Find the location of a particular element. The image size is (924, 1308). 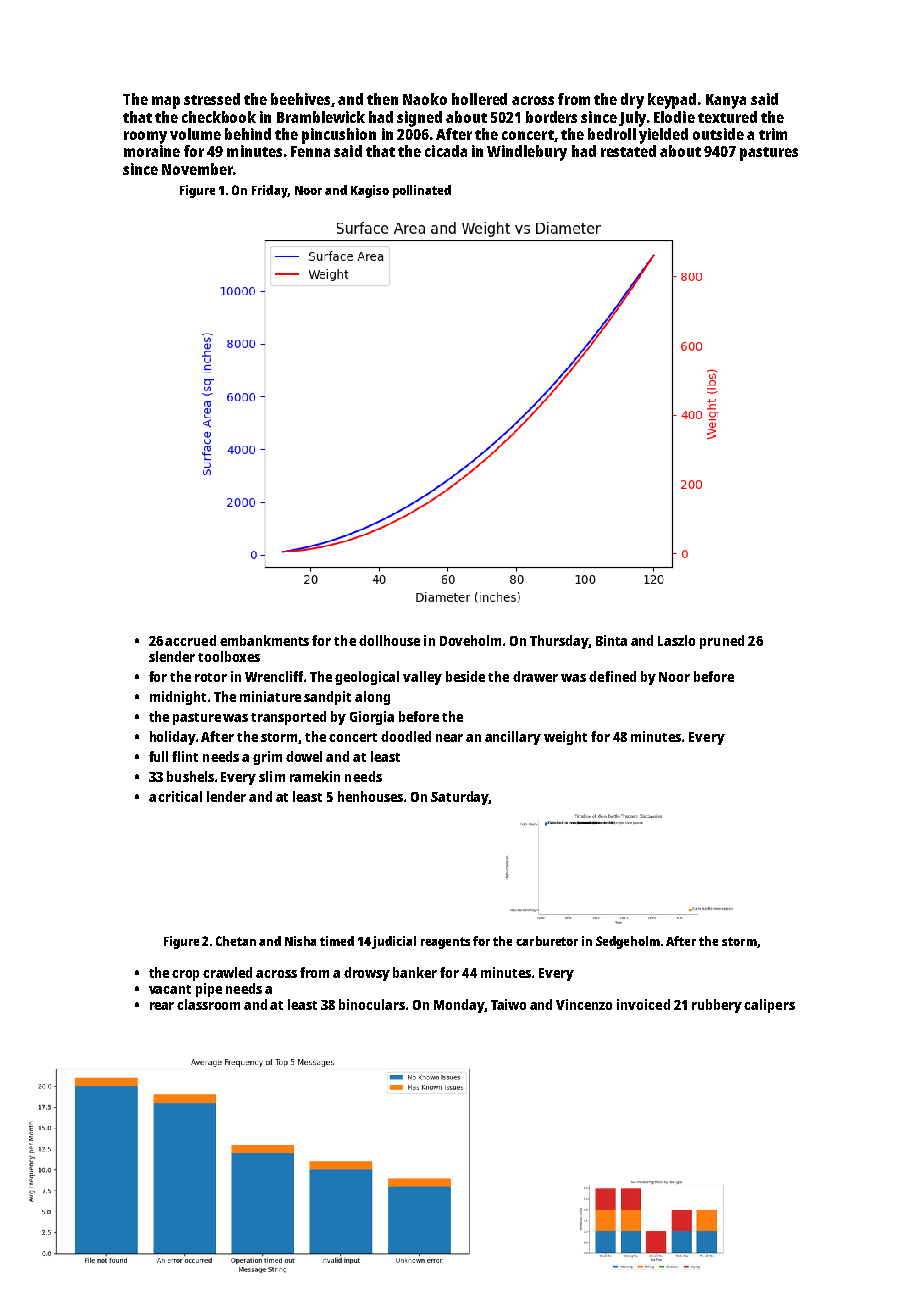

embankments is located at coordinates (264, 640).
